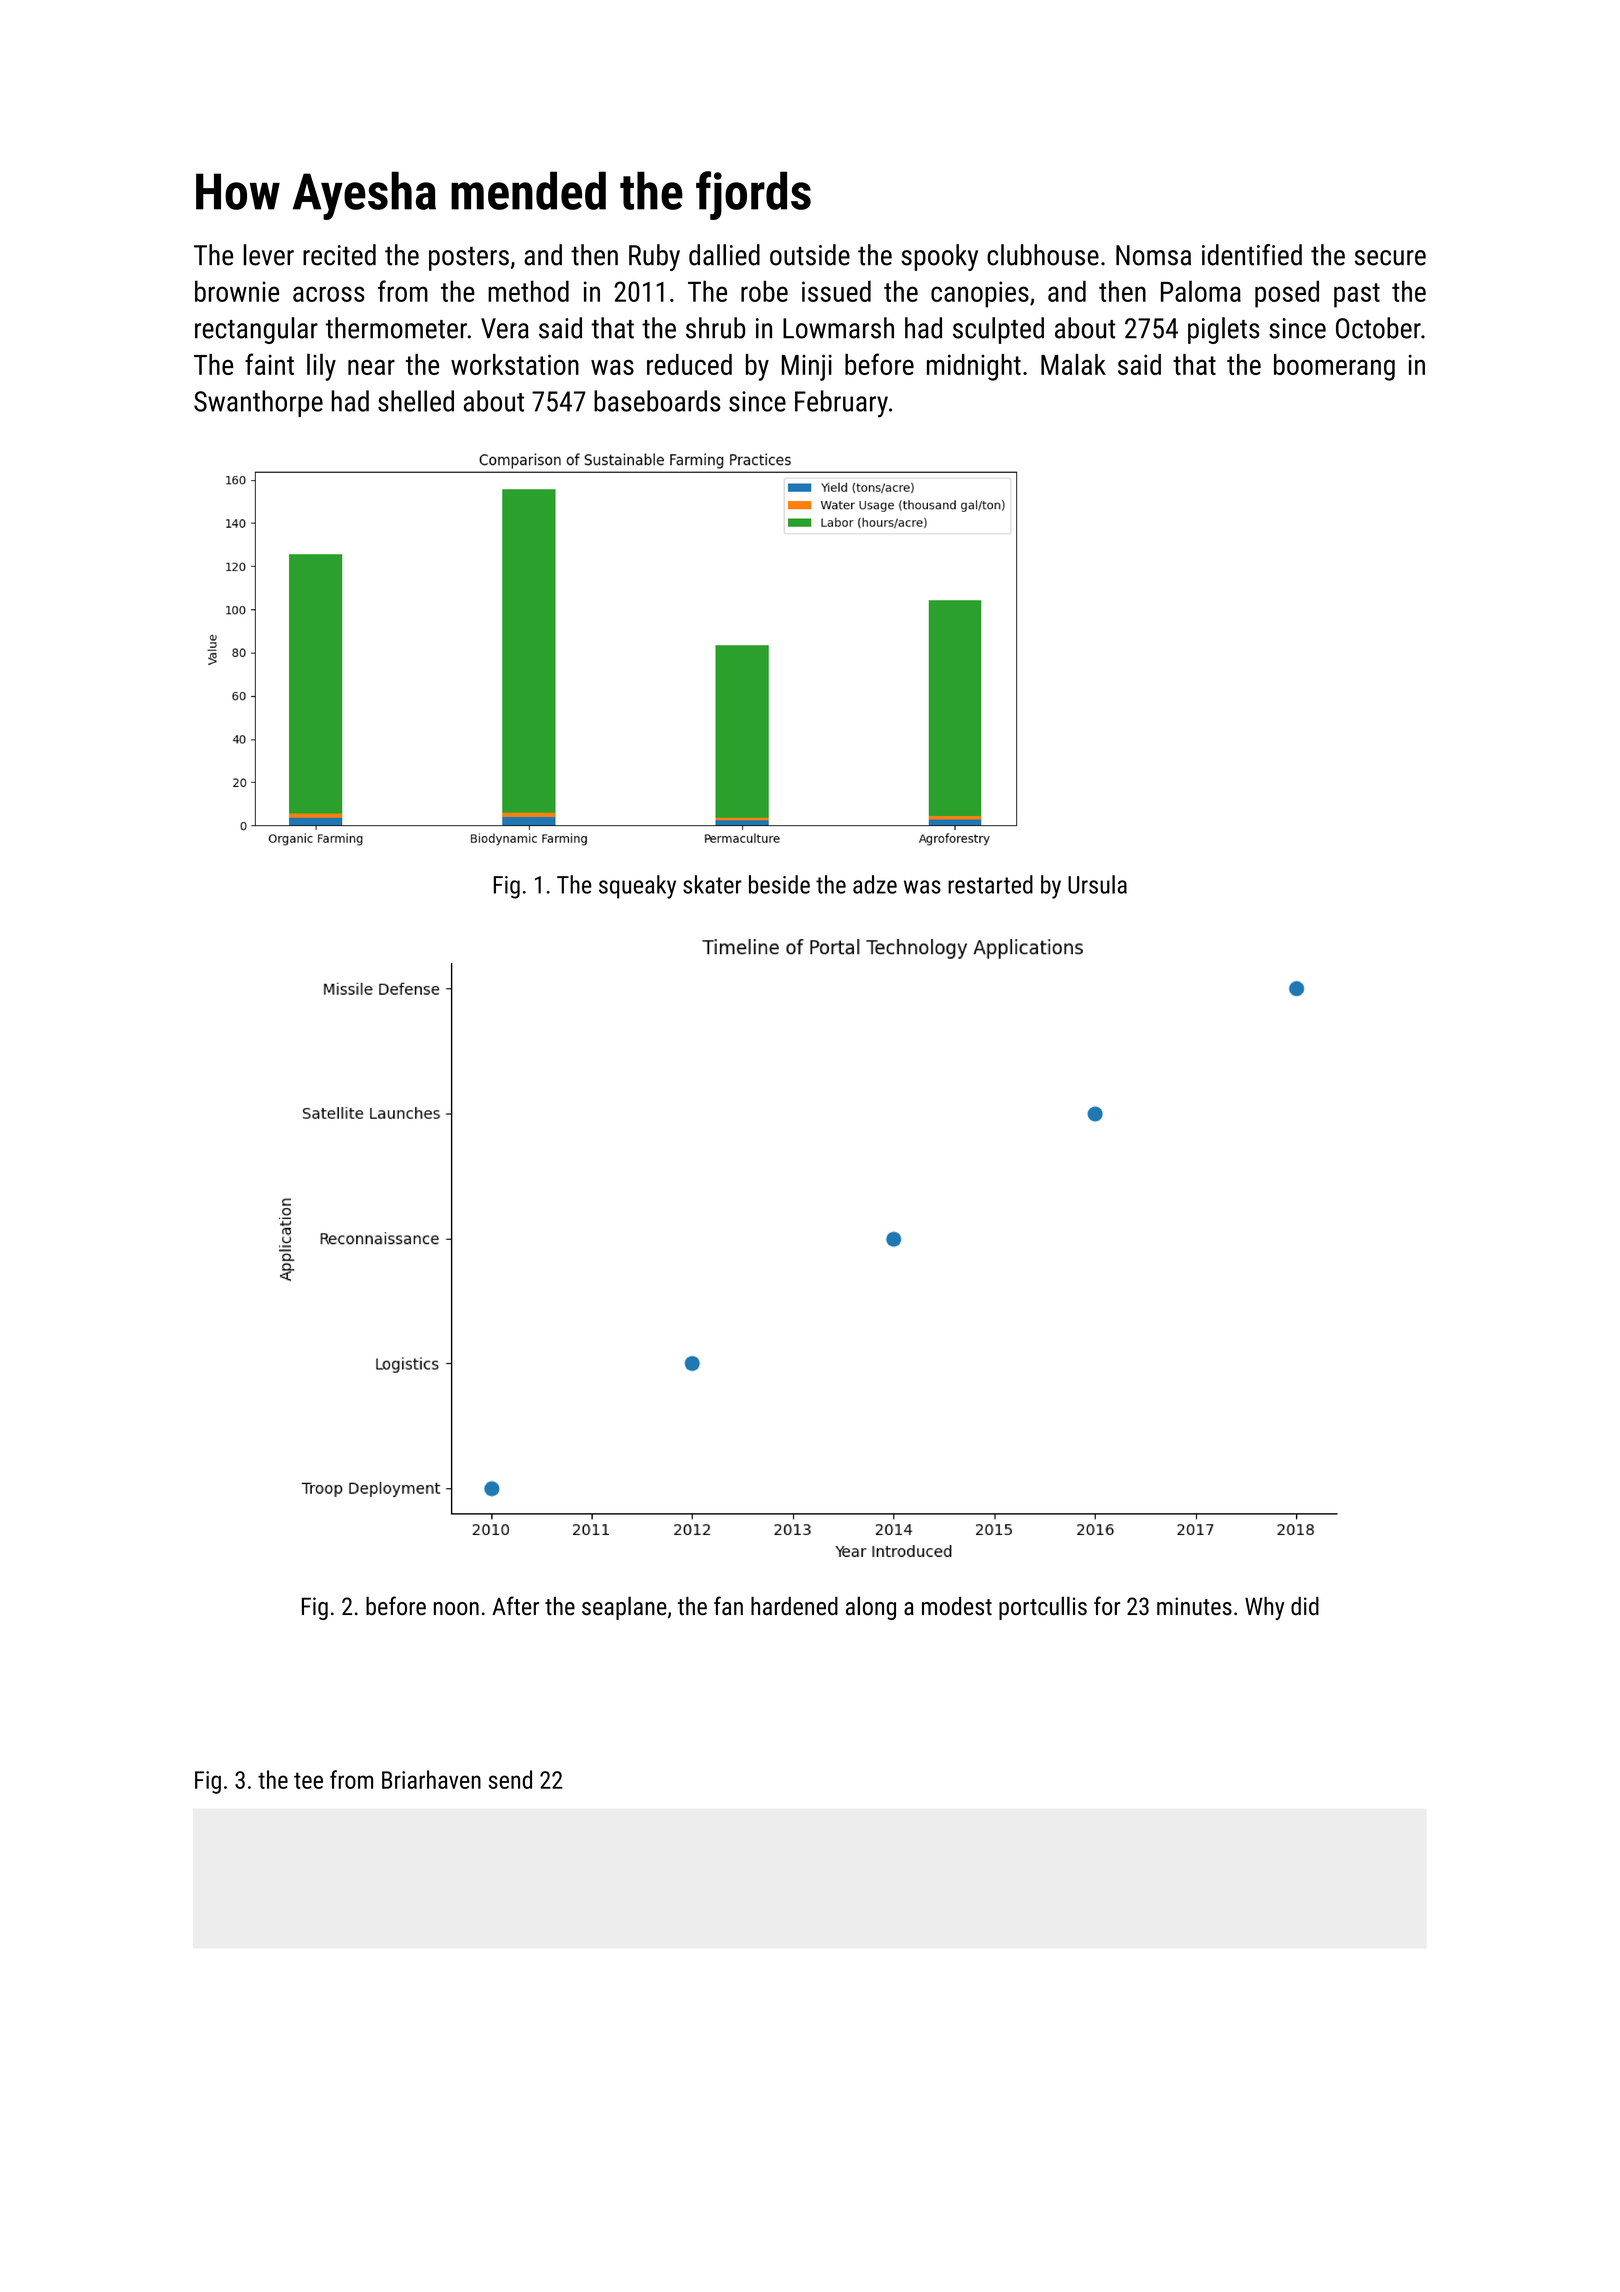 This page has height=2292, width=1620. What do you see at coordinates (1334, 367) in the page?
I see `boomerang` at bounding box center [1334, 367].
